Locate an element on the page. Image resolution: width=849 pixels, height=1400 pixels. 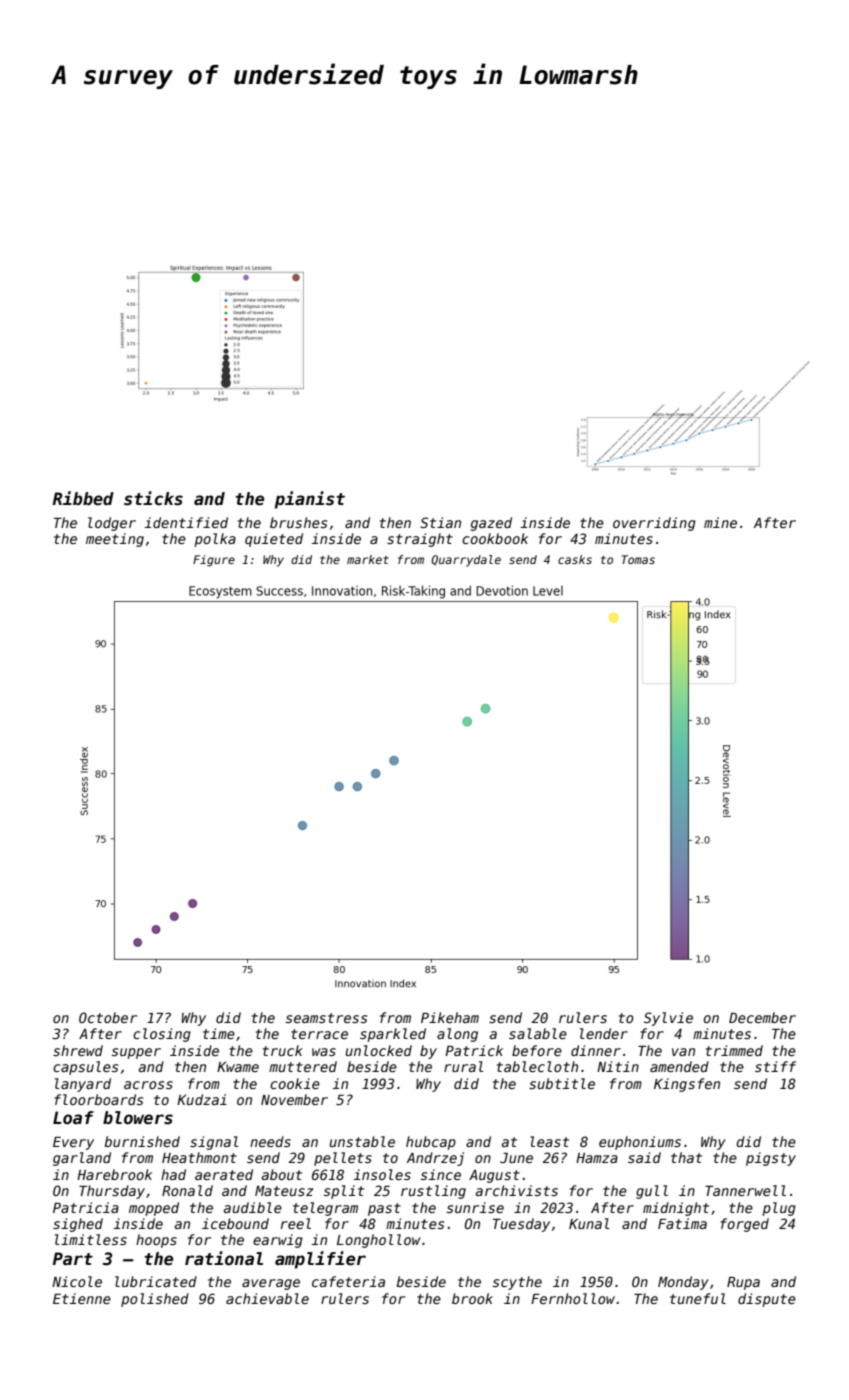
Quarrydale is located at coordinates (466, 561).
